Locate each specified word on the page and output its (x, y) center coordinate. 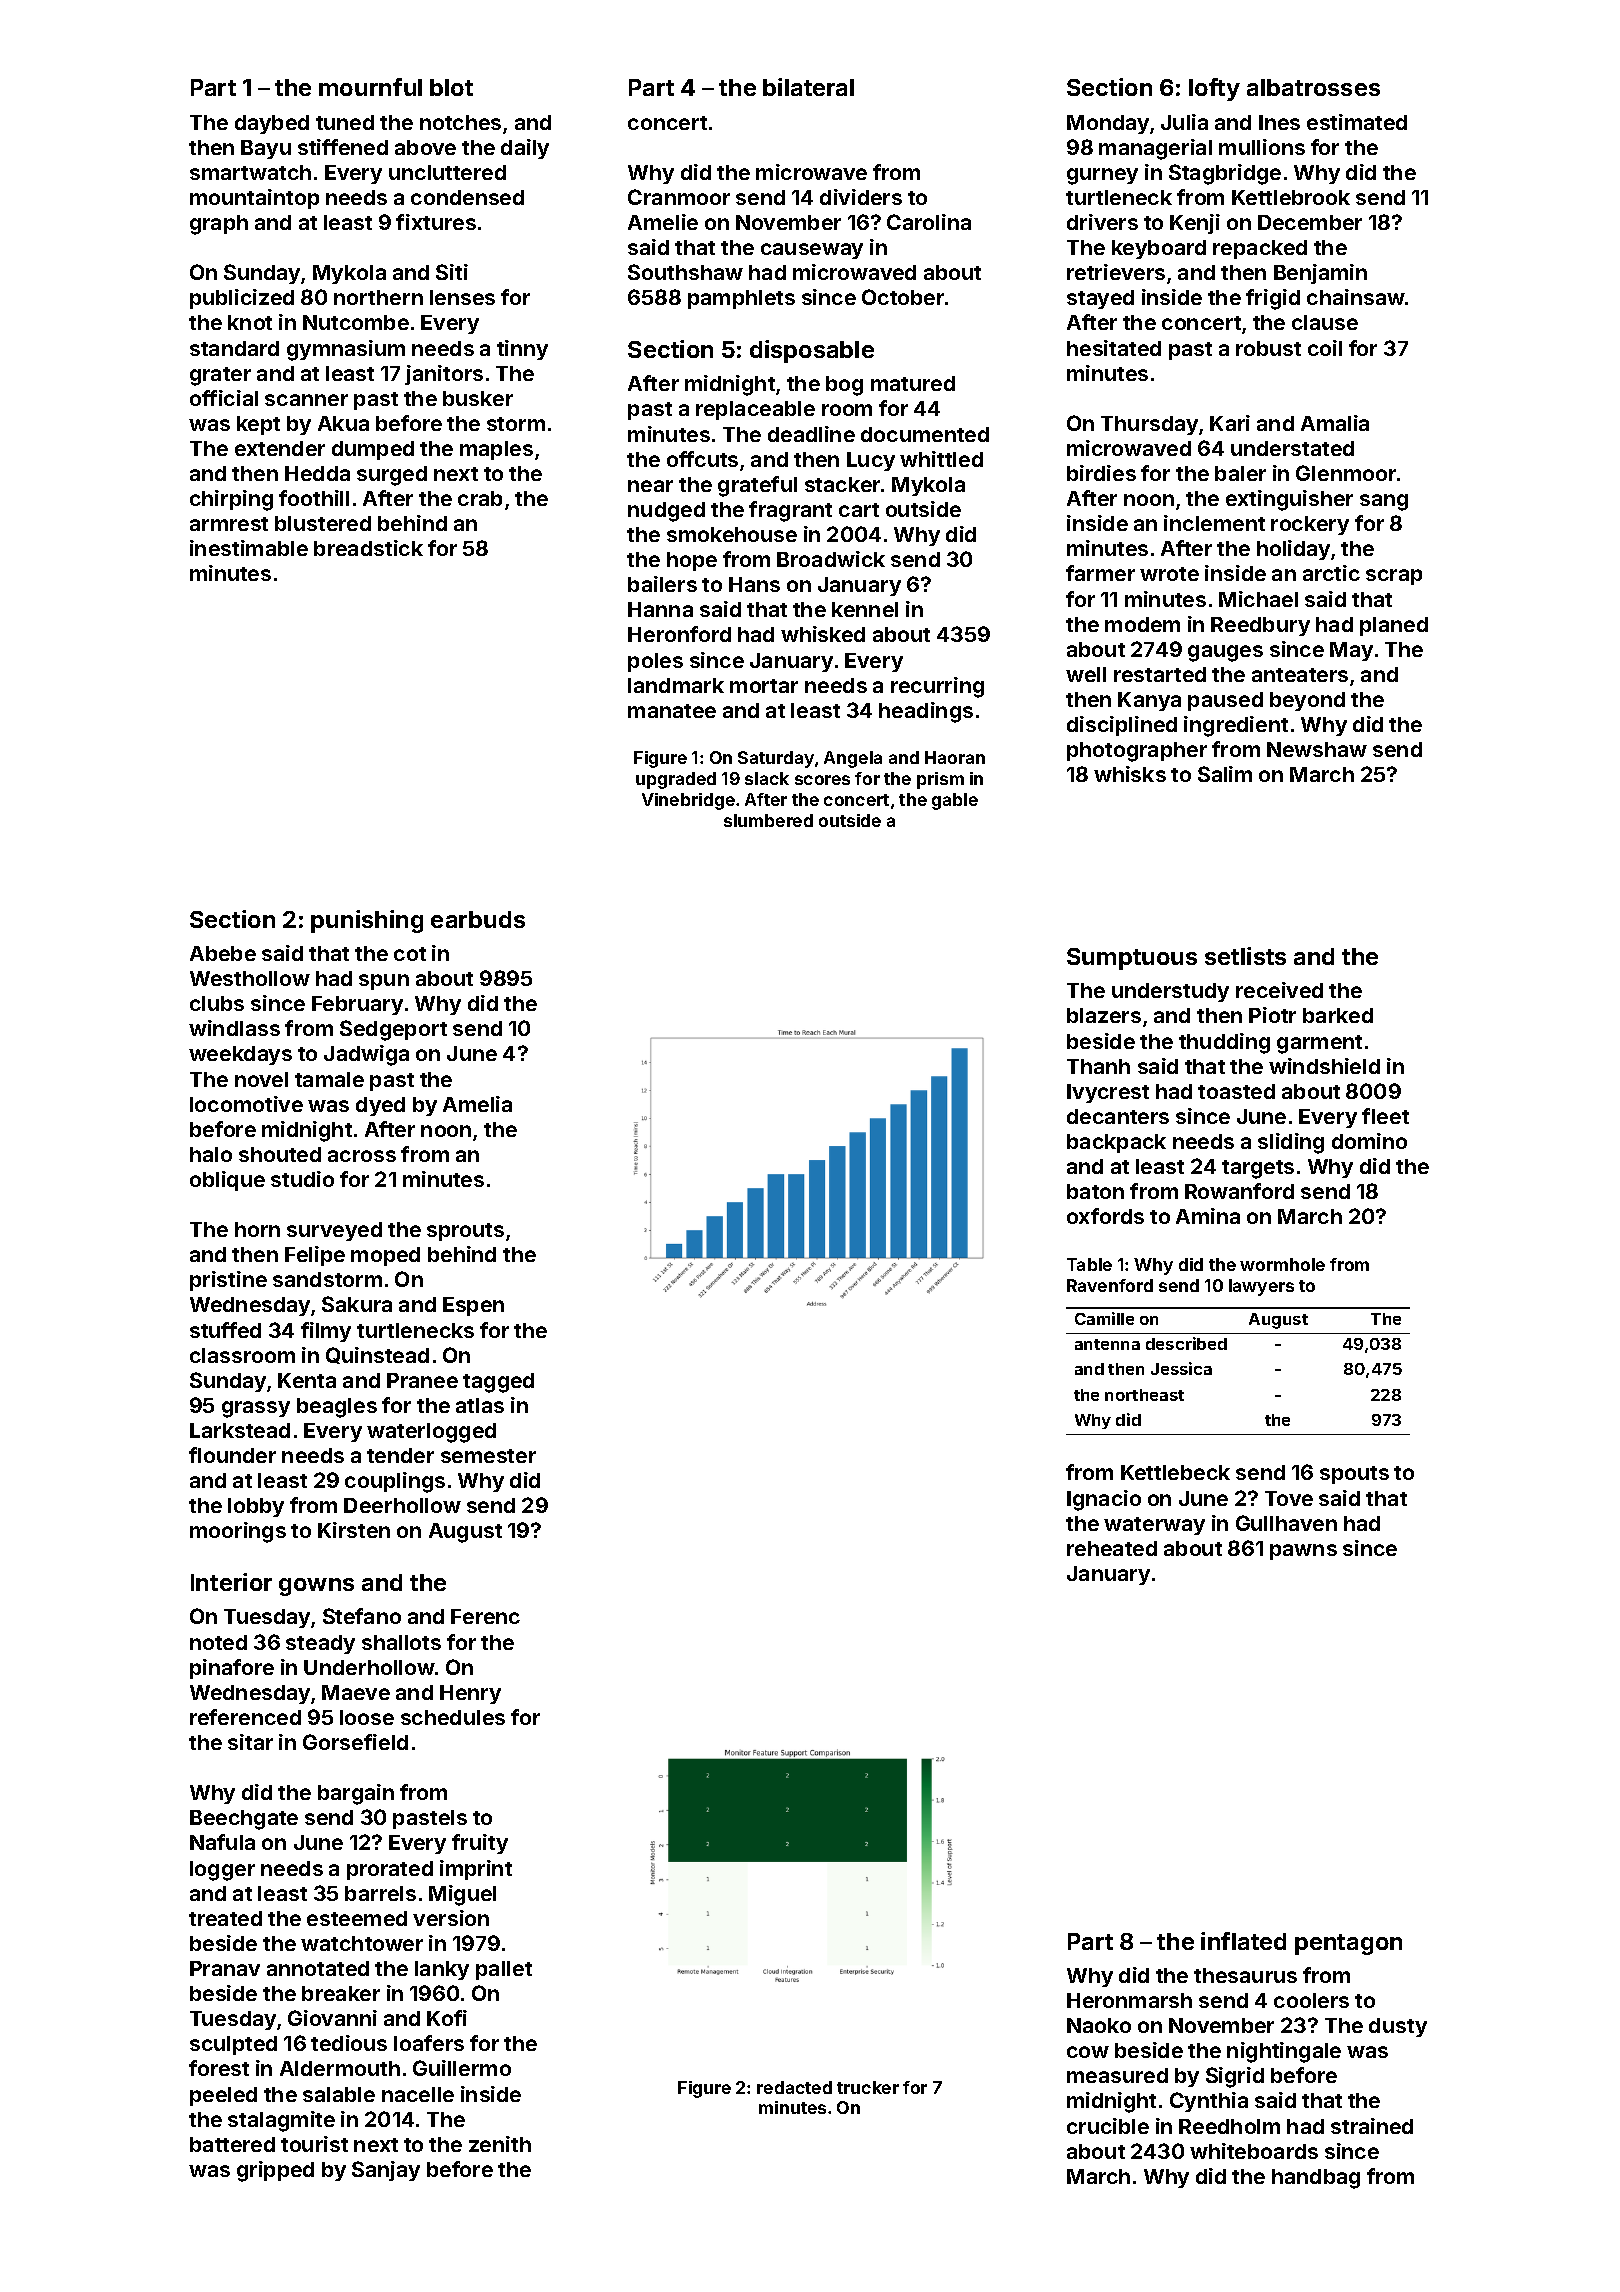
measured (1117, 2075)
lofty (1214, 89)
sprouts (465, 1232)
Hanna (660, 609)
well (1086, 674)
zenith (500, 2144)
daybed (272, 124)
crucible (1108, 2126)
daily (525, 149)
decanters (1118, 1116)
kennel (865, 609)
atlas (480, 1405)
